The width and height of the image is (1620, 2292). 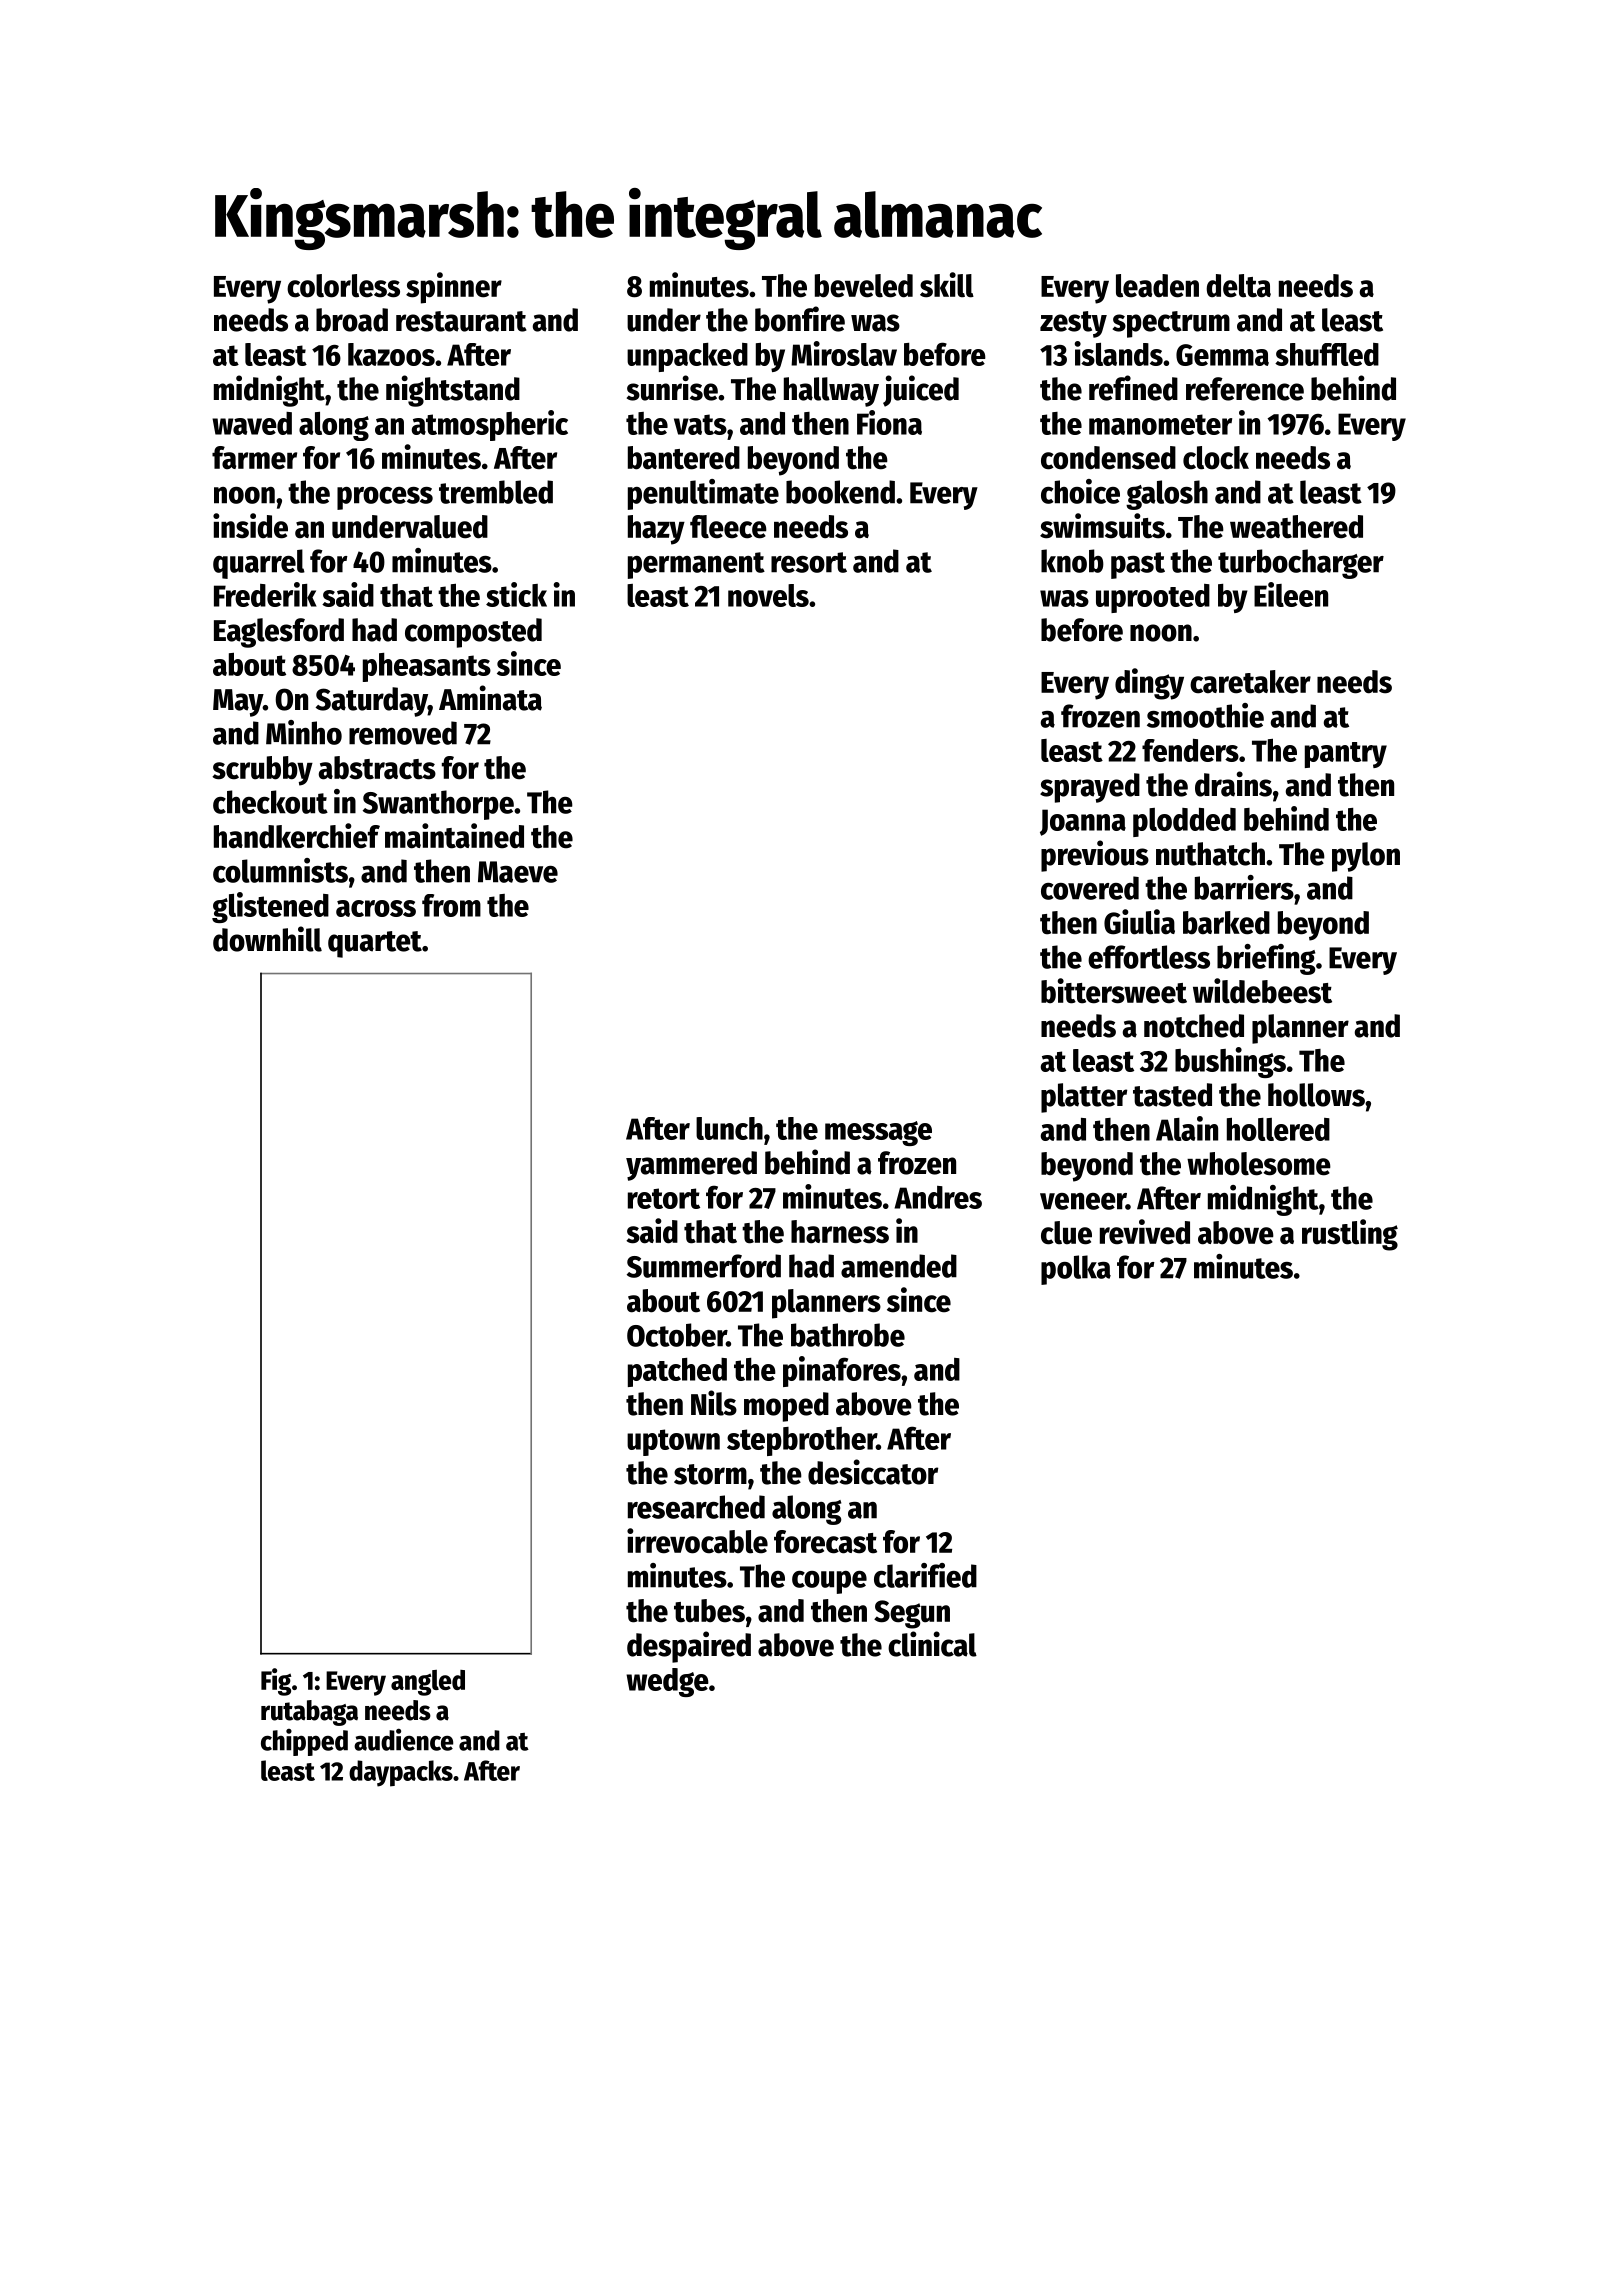 What do you see at coordinates (385, 498) in the image?
I see `process` at bounding box center [385, 498].
